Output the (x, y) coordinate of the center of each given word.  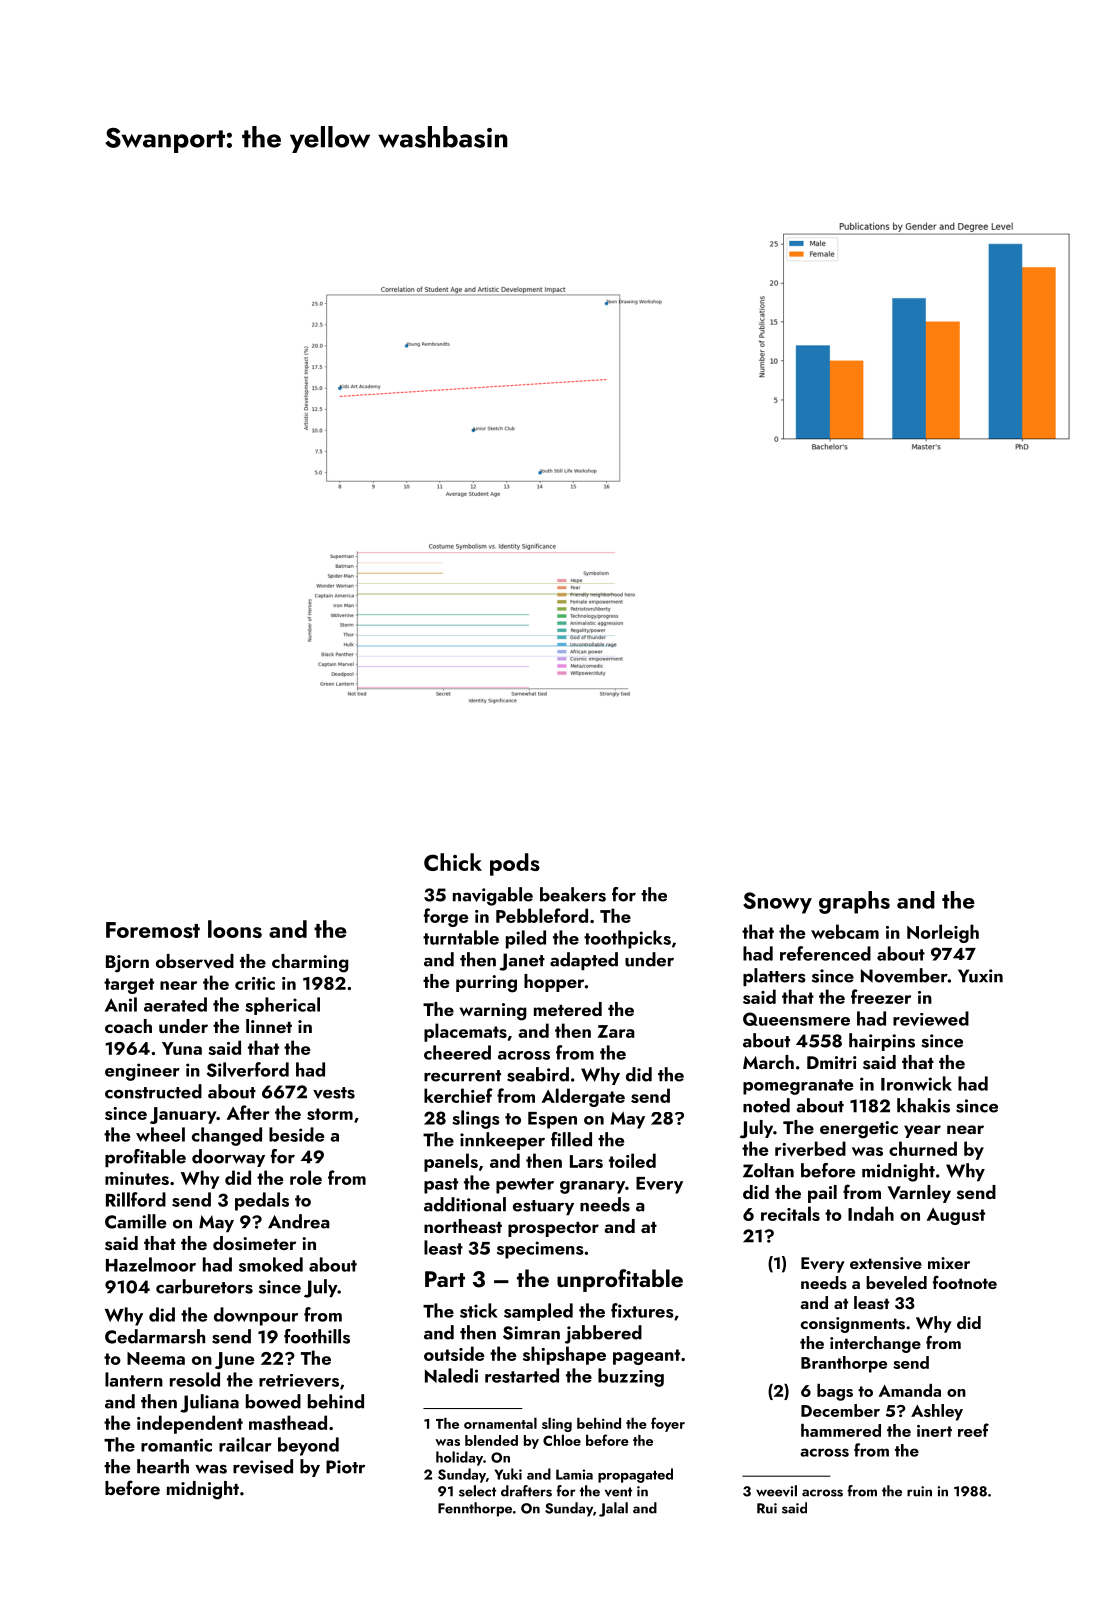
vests (334, 1093)
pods (515, 864)
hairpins (882, 1042)
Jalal (613, 1509)
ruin (919, 1491)
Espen (552, 1120)
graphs (854, 902)
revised (263, 1466)
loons (235, 929)
